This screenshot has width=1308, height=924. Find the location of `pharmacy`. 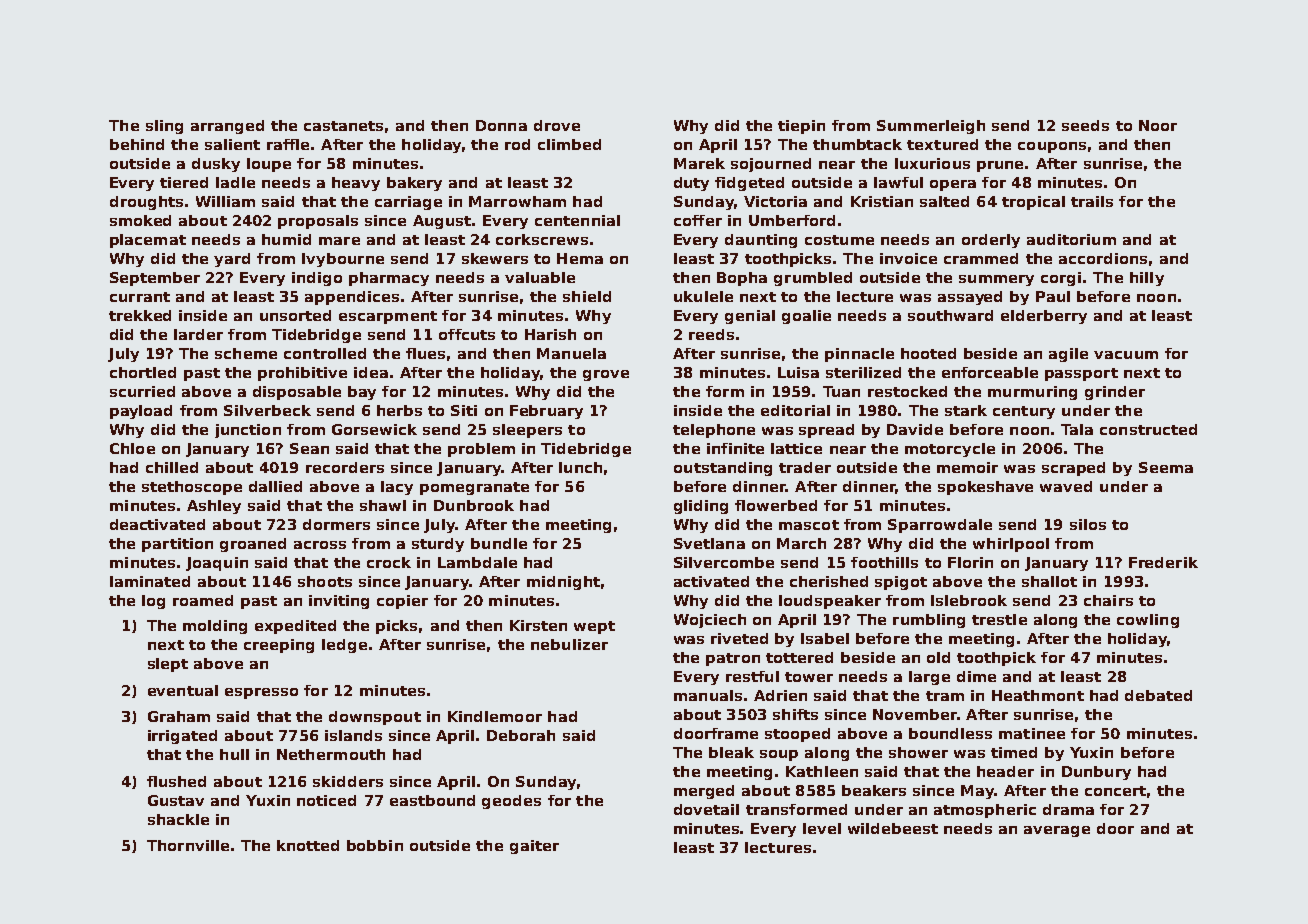

pharmacy is located at coordinates (389, 279).
